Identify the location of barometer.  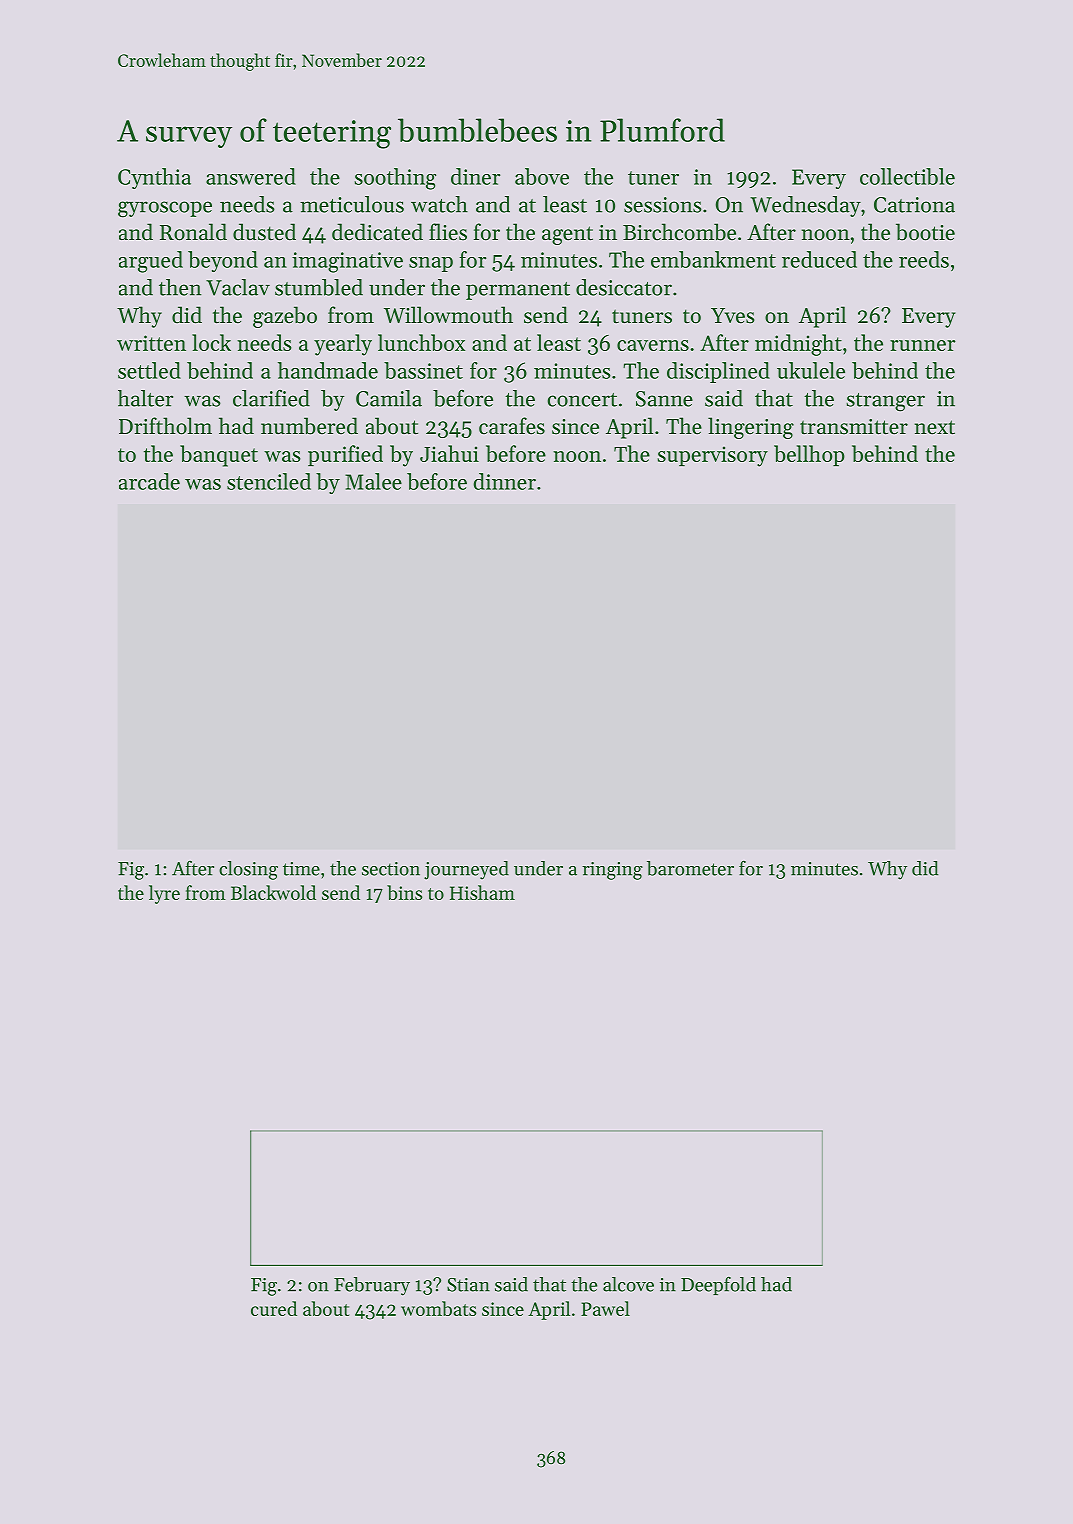
(690, 868).
